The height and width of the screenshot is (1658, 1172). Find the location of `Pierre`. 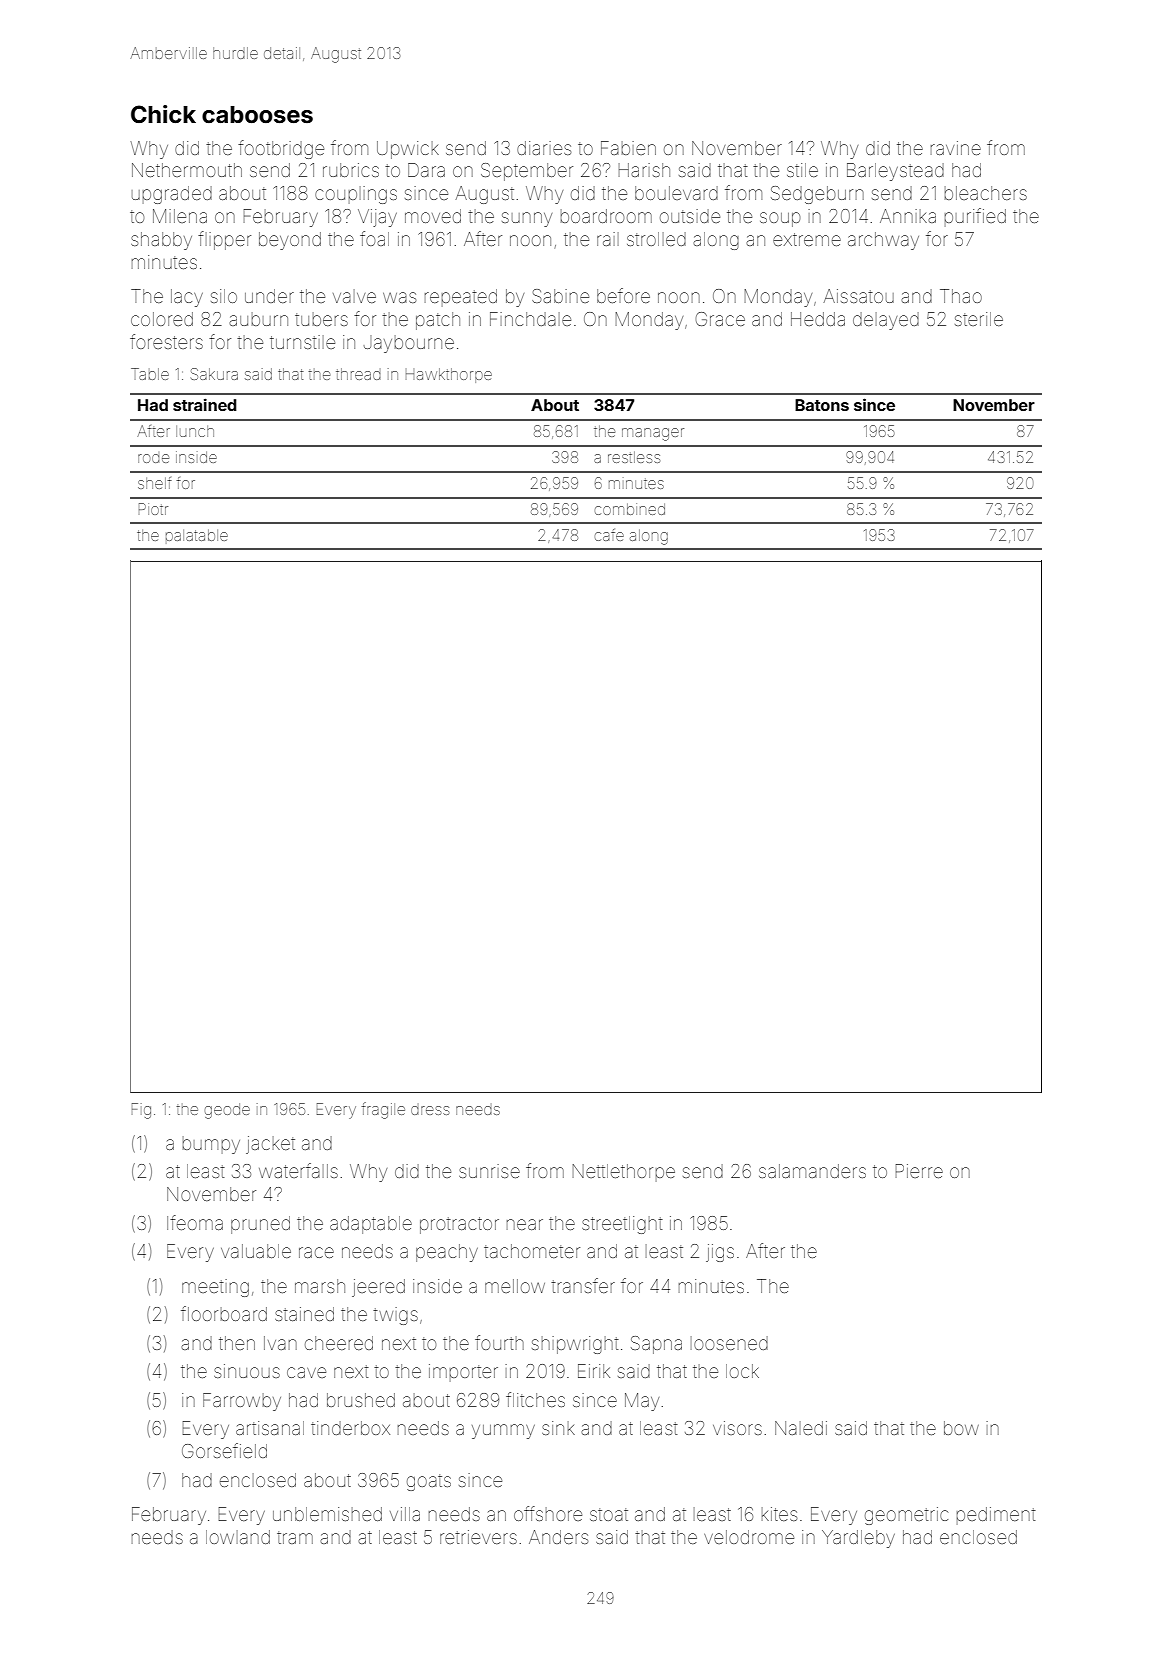

Pierre is located at coordinates (919, 1171).
